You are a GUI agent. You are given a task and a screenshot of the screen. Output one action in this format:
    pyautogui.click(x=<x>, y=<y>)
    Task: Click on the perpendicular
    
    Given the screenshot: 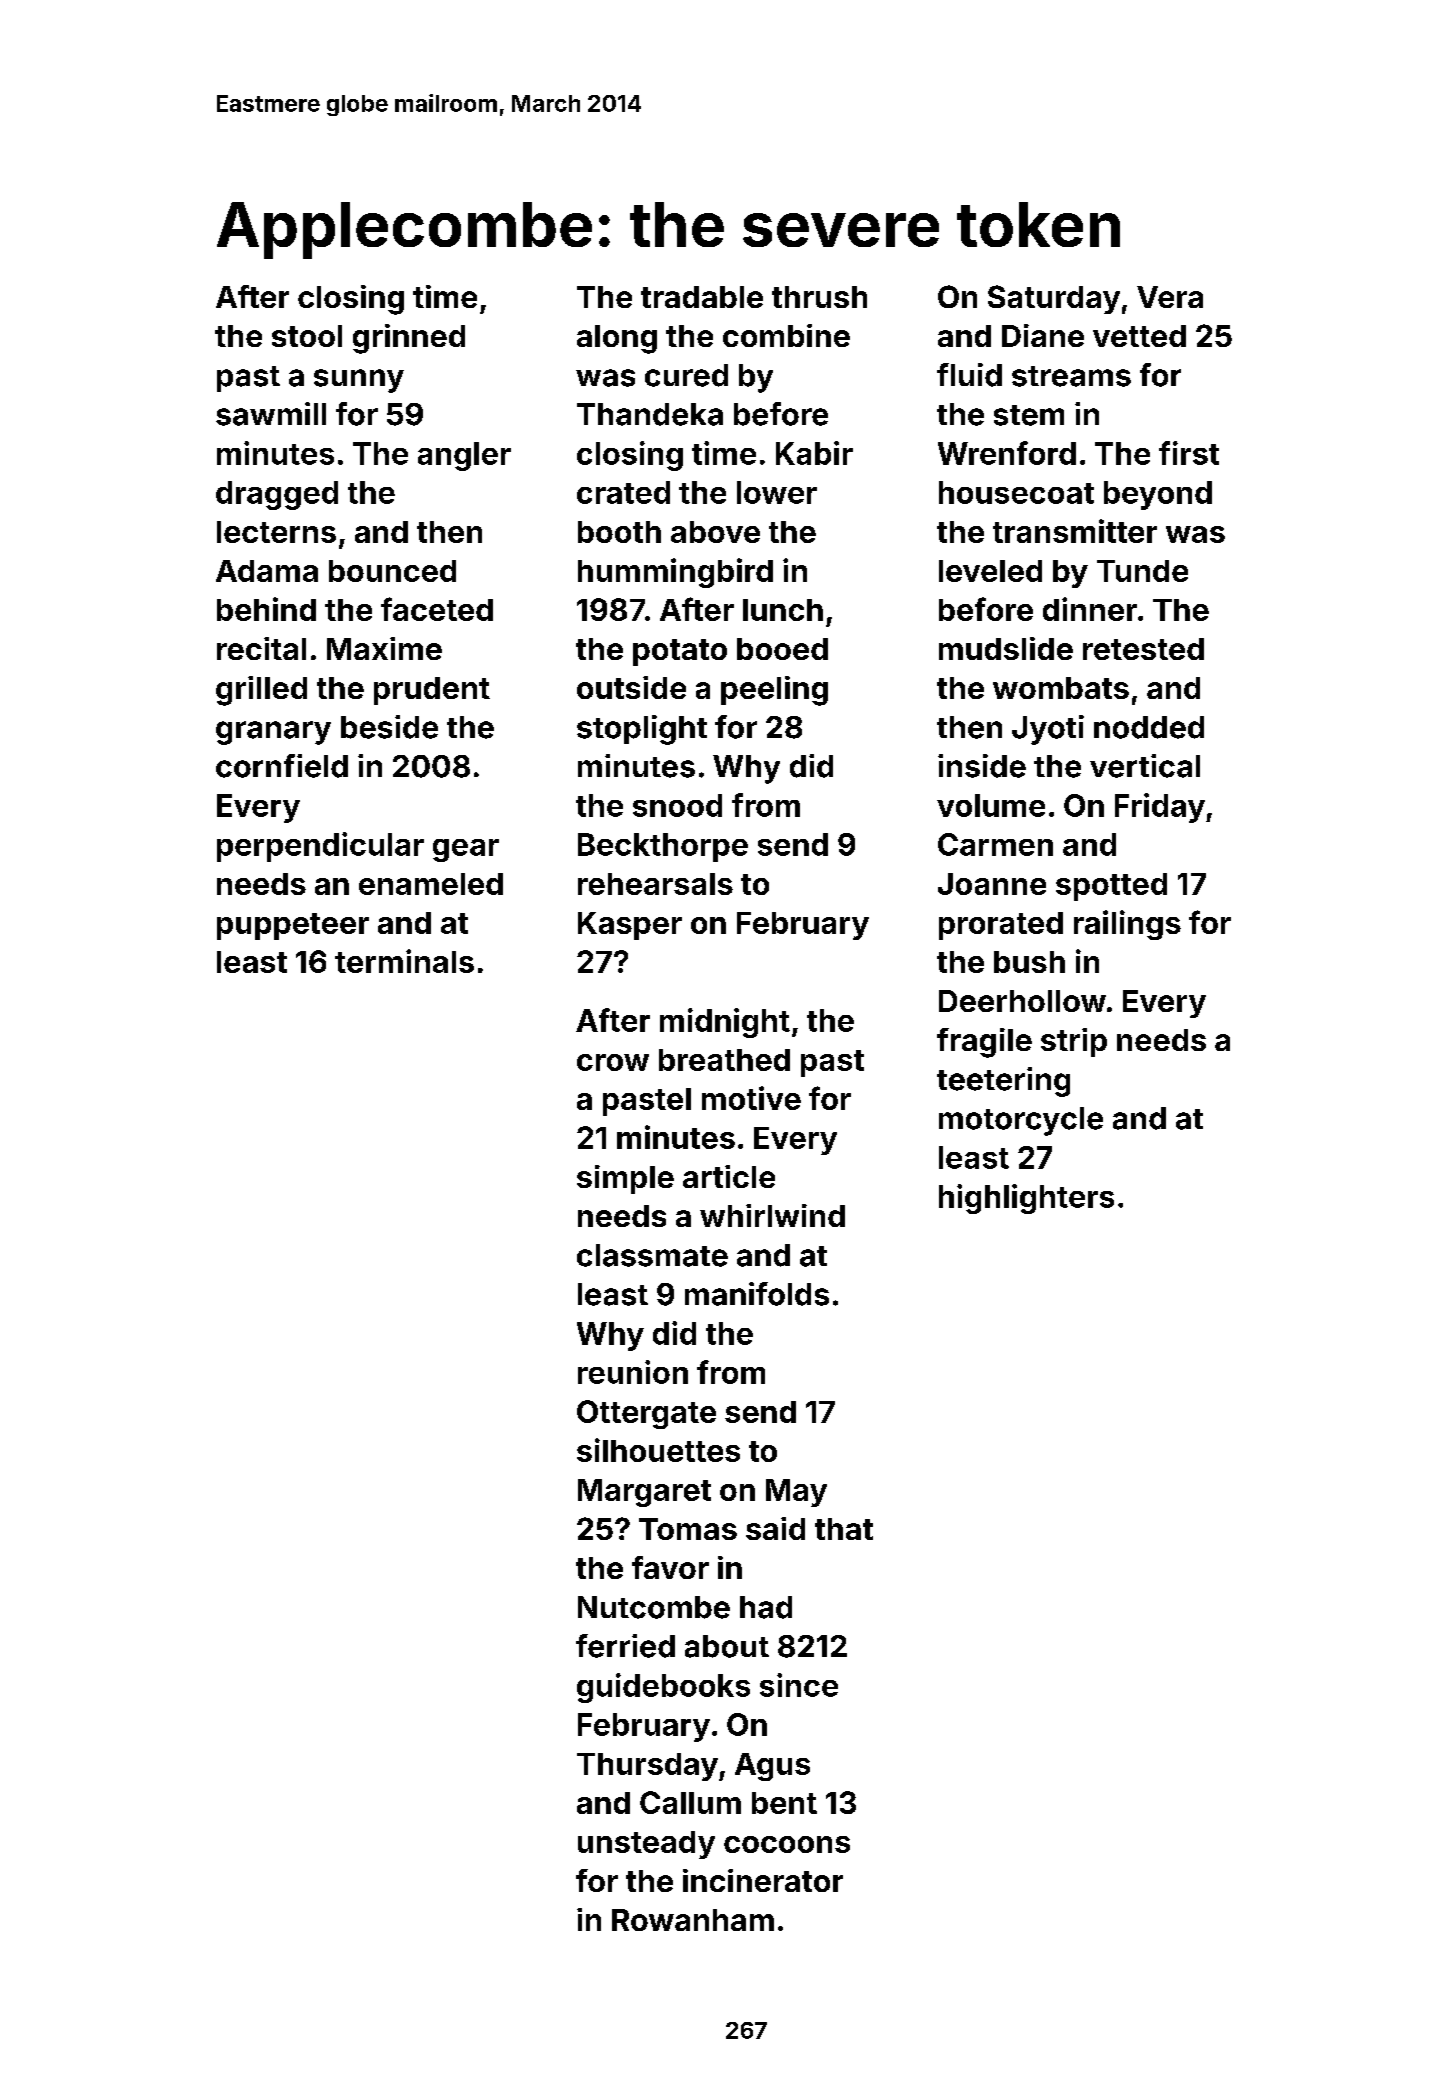 What is the action you would take?
    pyautogui.click(x=320, y=847)
